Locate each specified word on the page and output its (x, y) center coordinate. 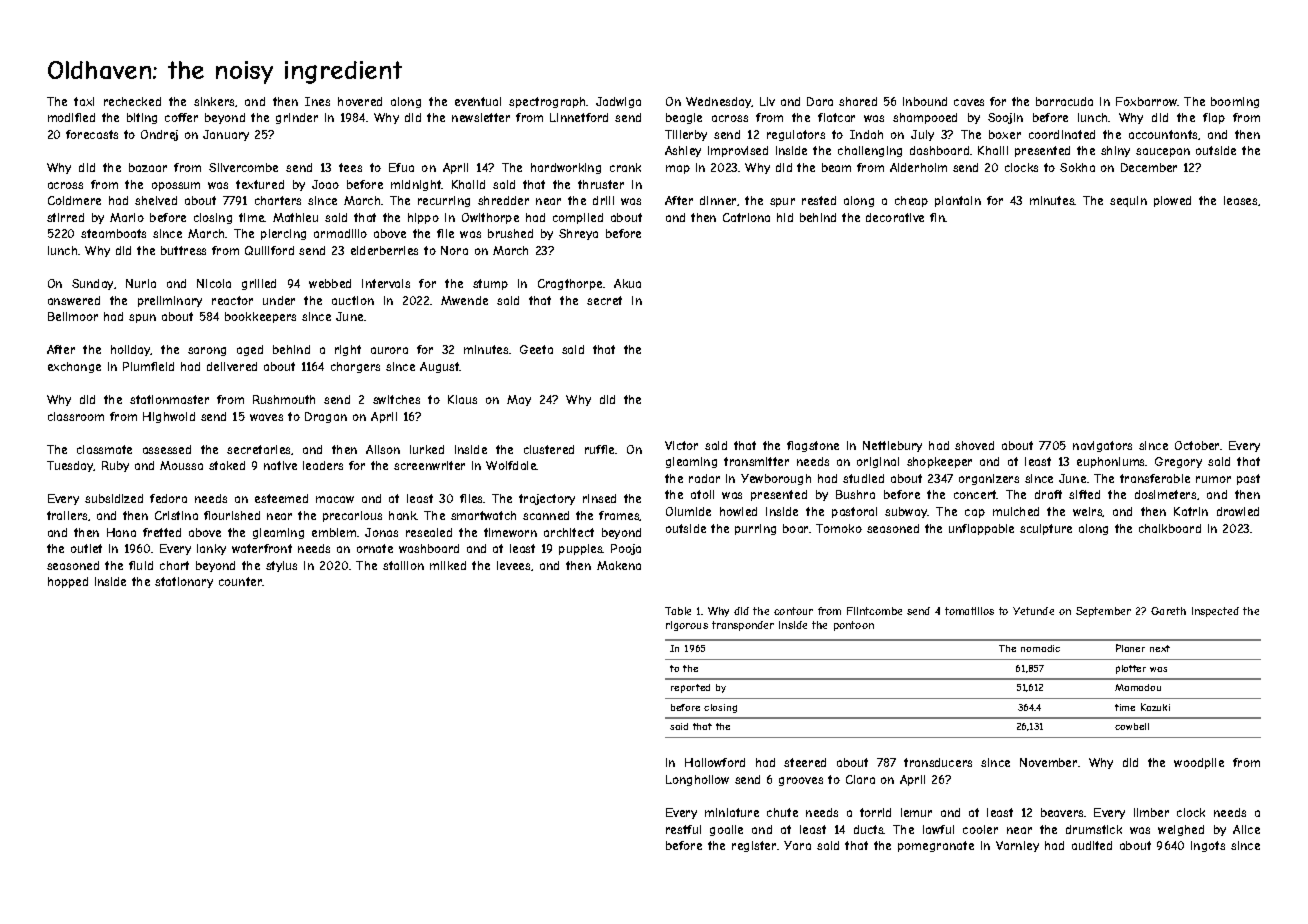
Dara (820, 101)
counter (241, 581)
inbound (925, 101)
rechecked (132, 101)
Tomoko (839, 528)
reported (690, 688)
